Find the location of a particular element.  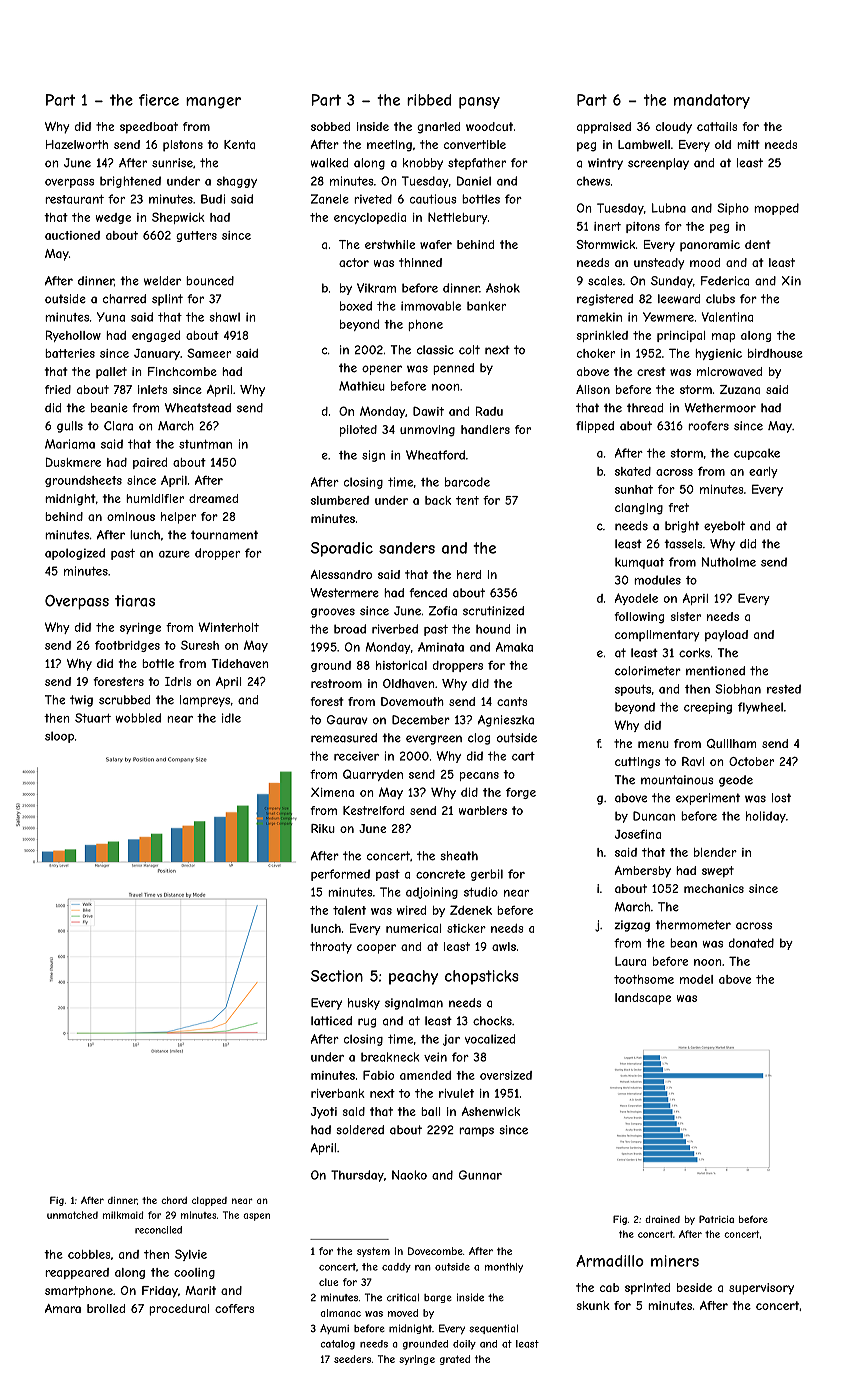

broad is located at coordinates (350, 629).
